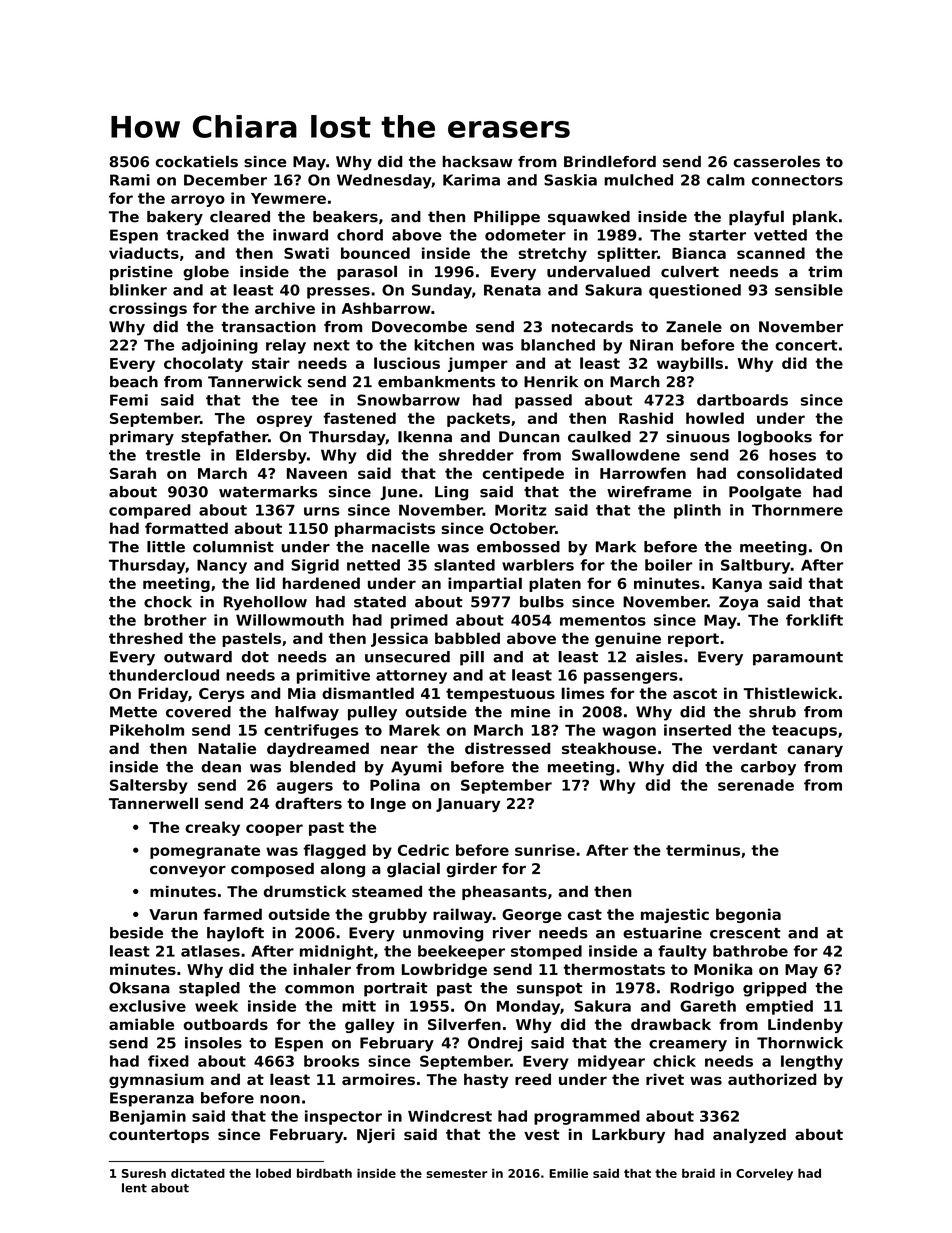  I want to click on outboards, so click(226, 1024).
